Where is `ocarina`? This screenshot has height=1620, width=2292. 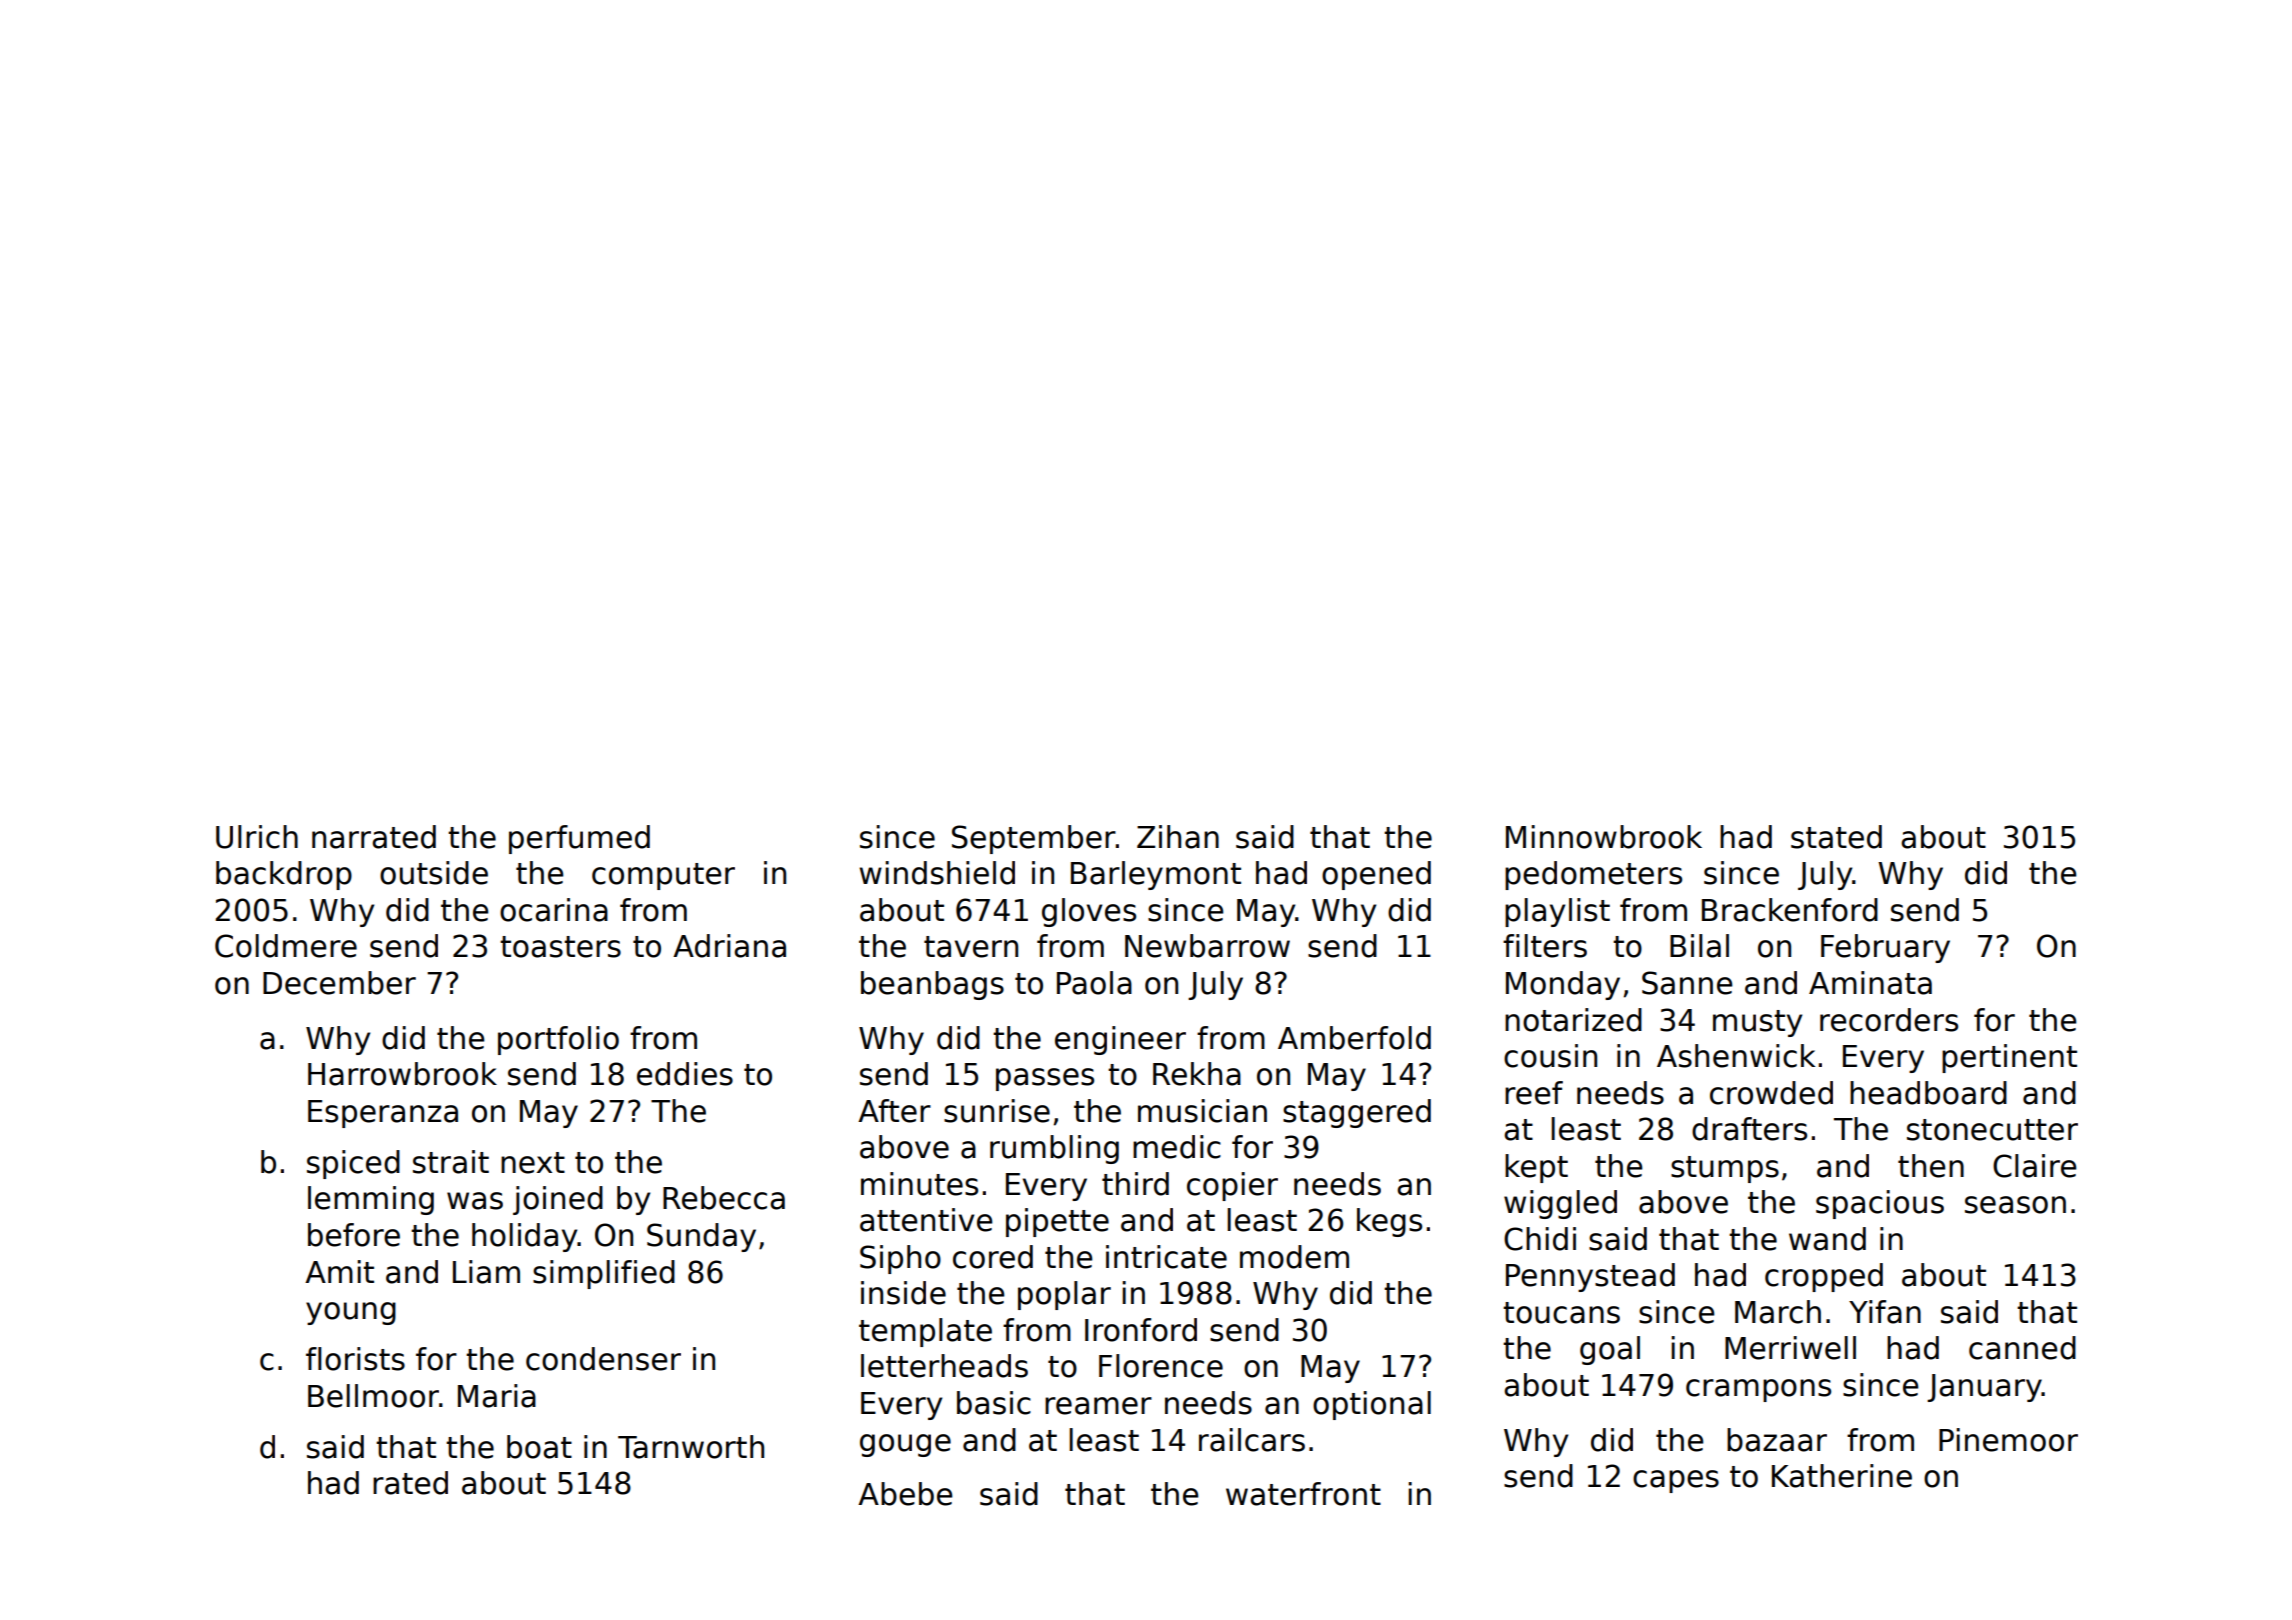 ocarina is located at coordinates (554, 910).
